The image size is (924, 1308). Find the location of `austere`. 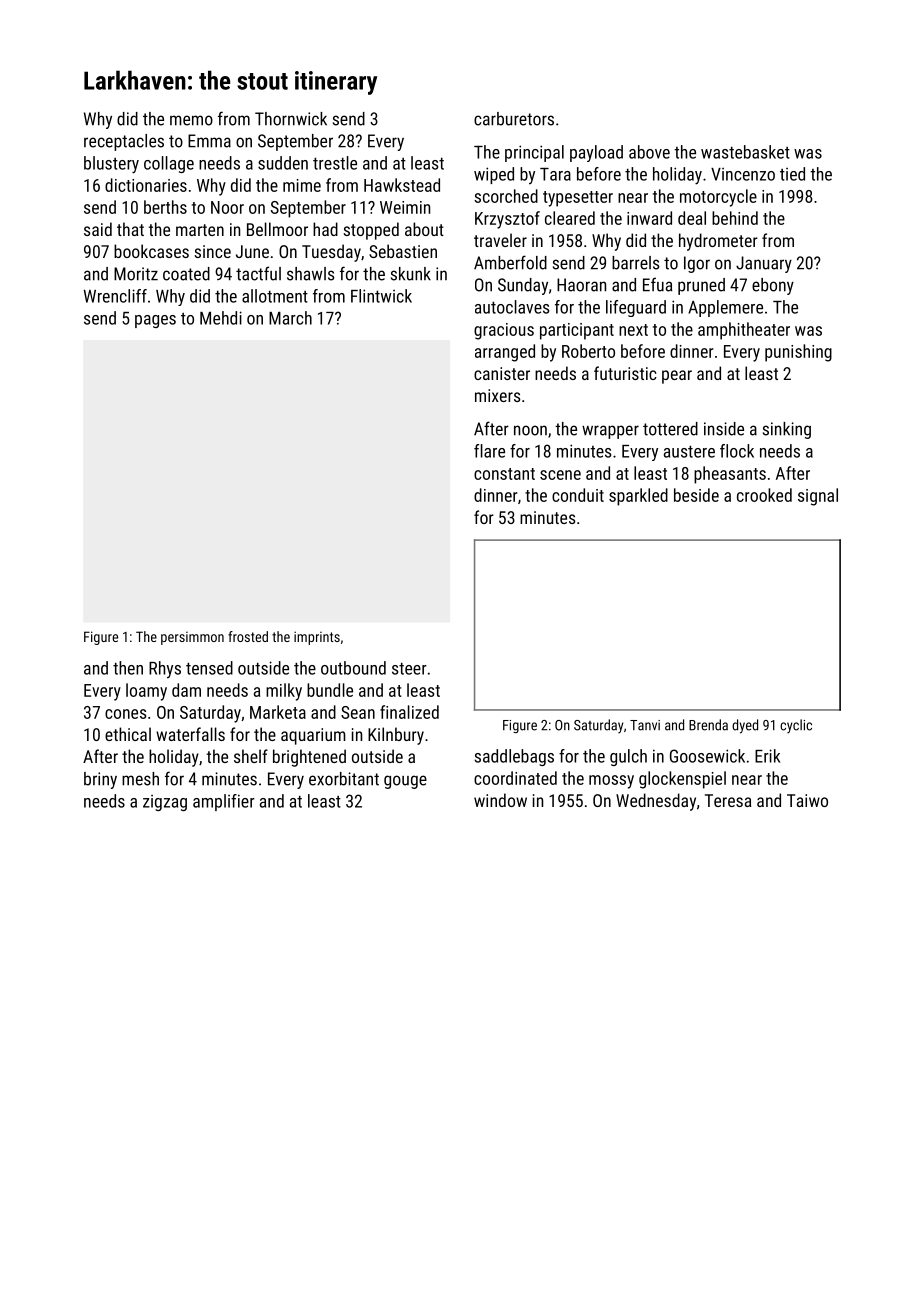

austere is located at coordinates (689, 452).
